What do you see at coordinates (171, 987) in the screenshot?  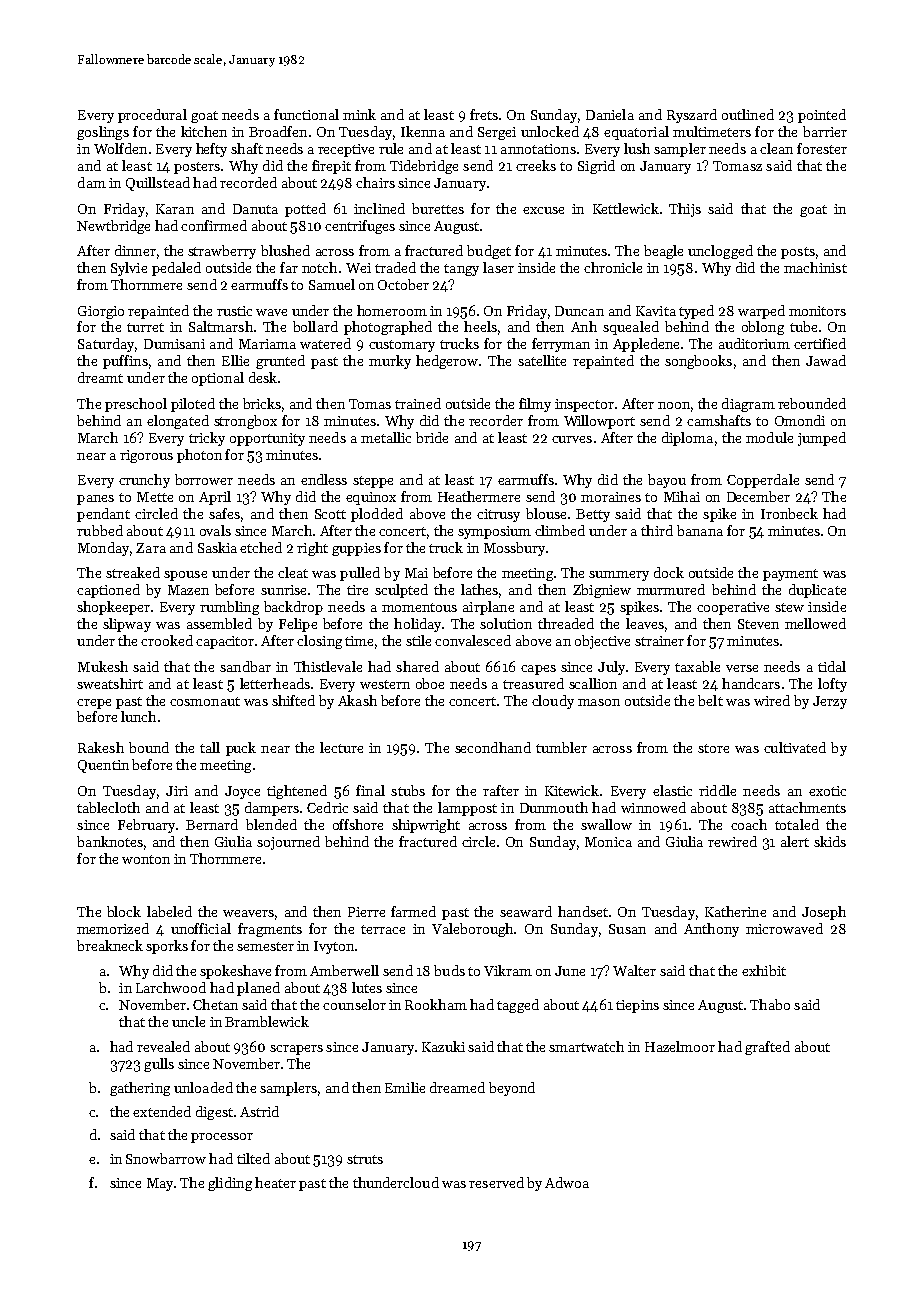 I see `Larchwood` at bounding box center [171, 987].
